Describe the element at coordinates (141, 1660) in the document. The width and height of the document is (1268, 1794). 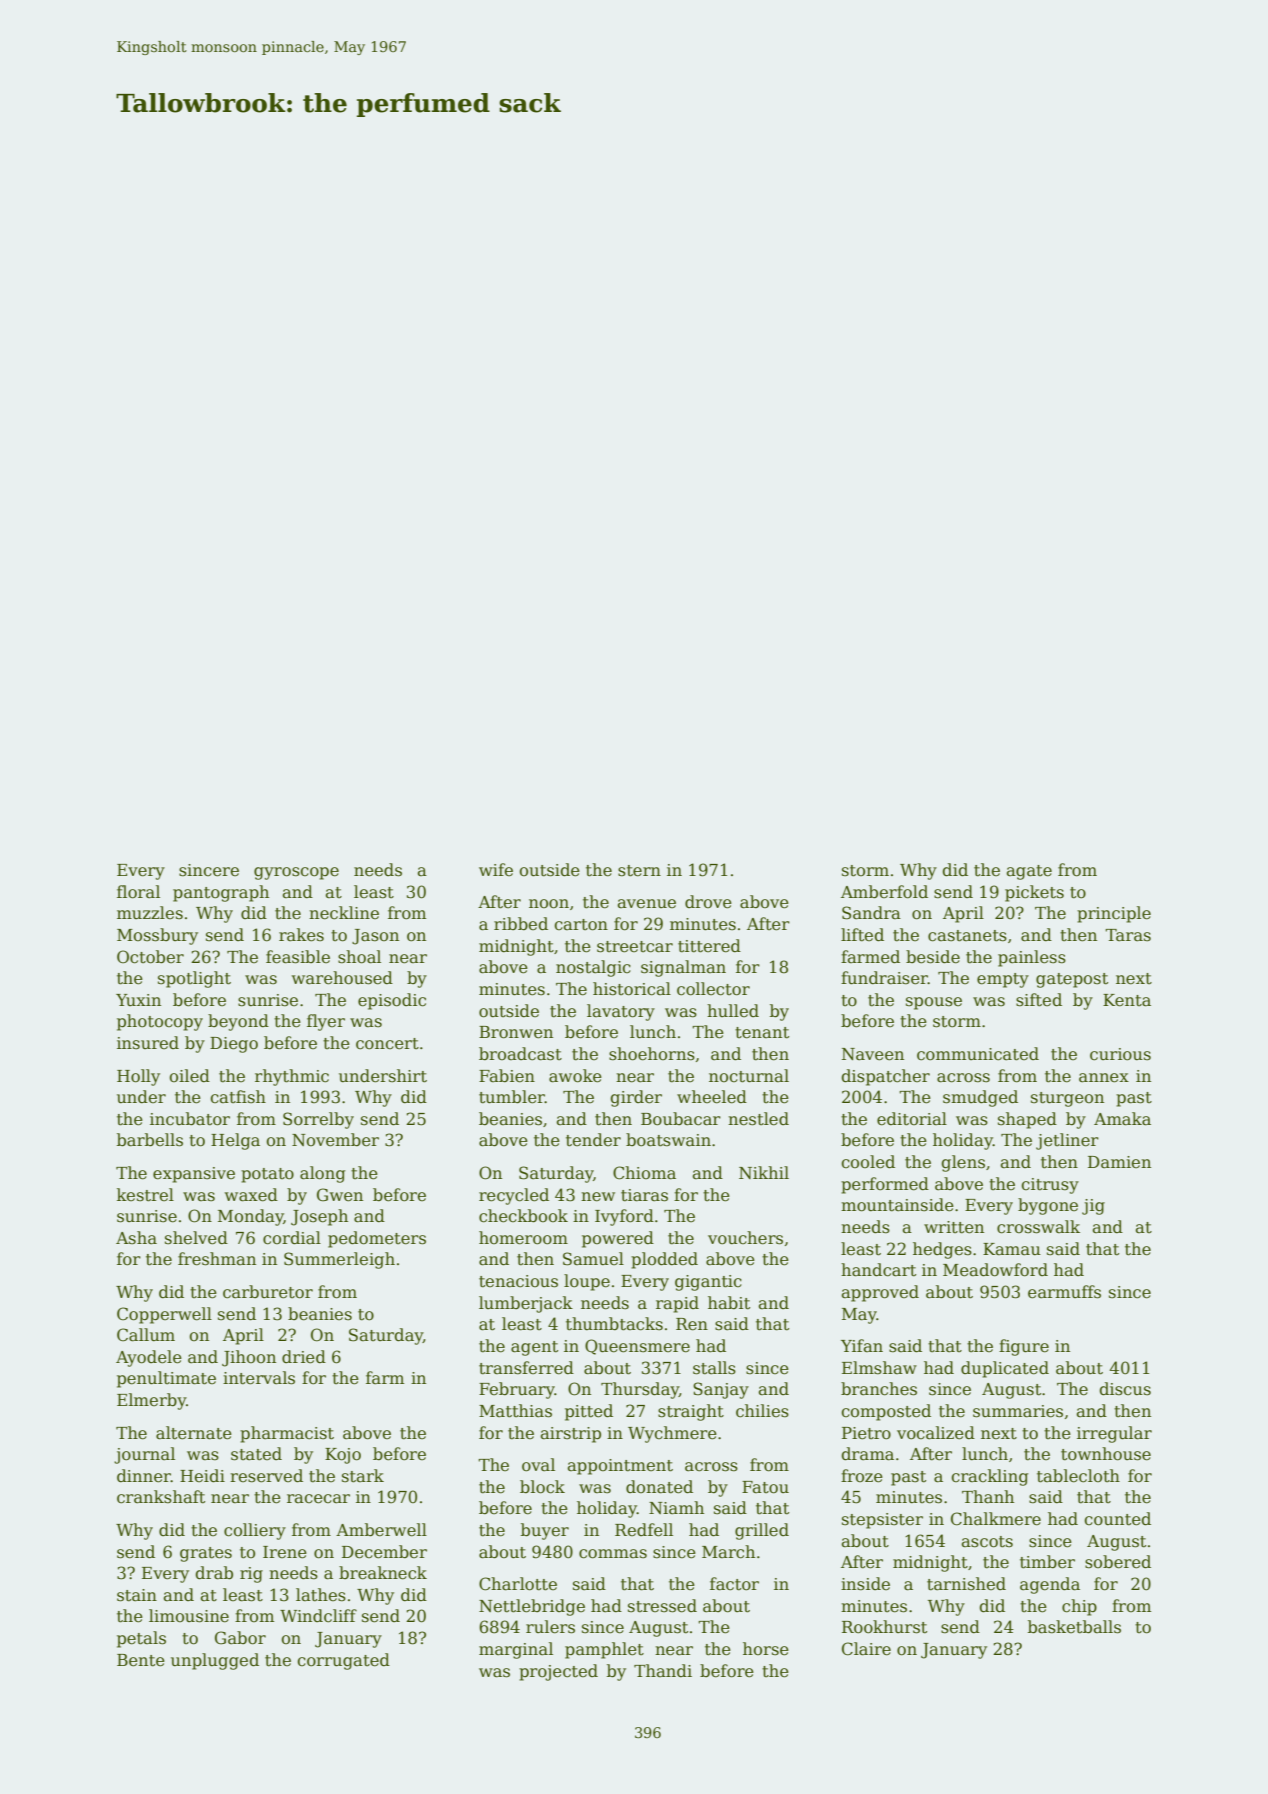
I see `Bente` at that location.
